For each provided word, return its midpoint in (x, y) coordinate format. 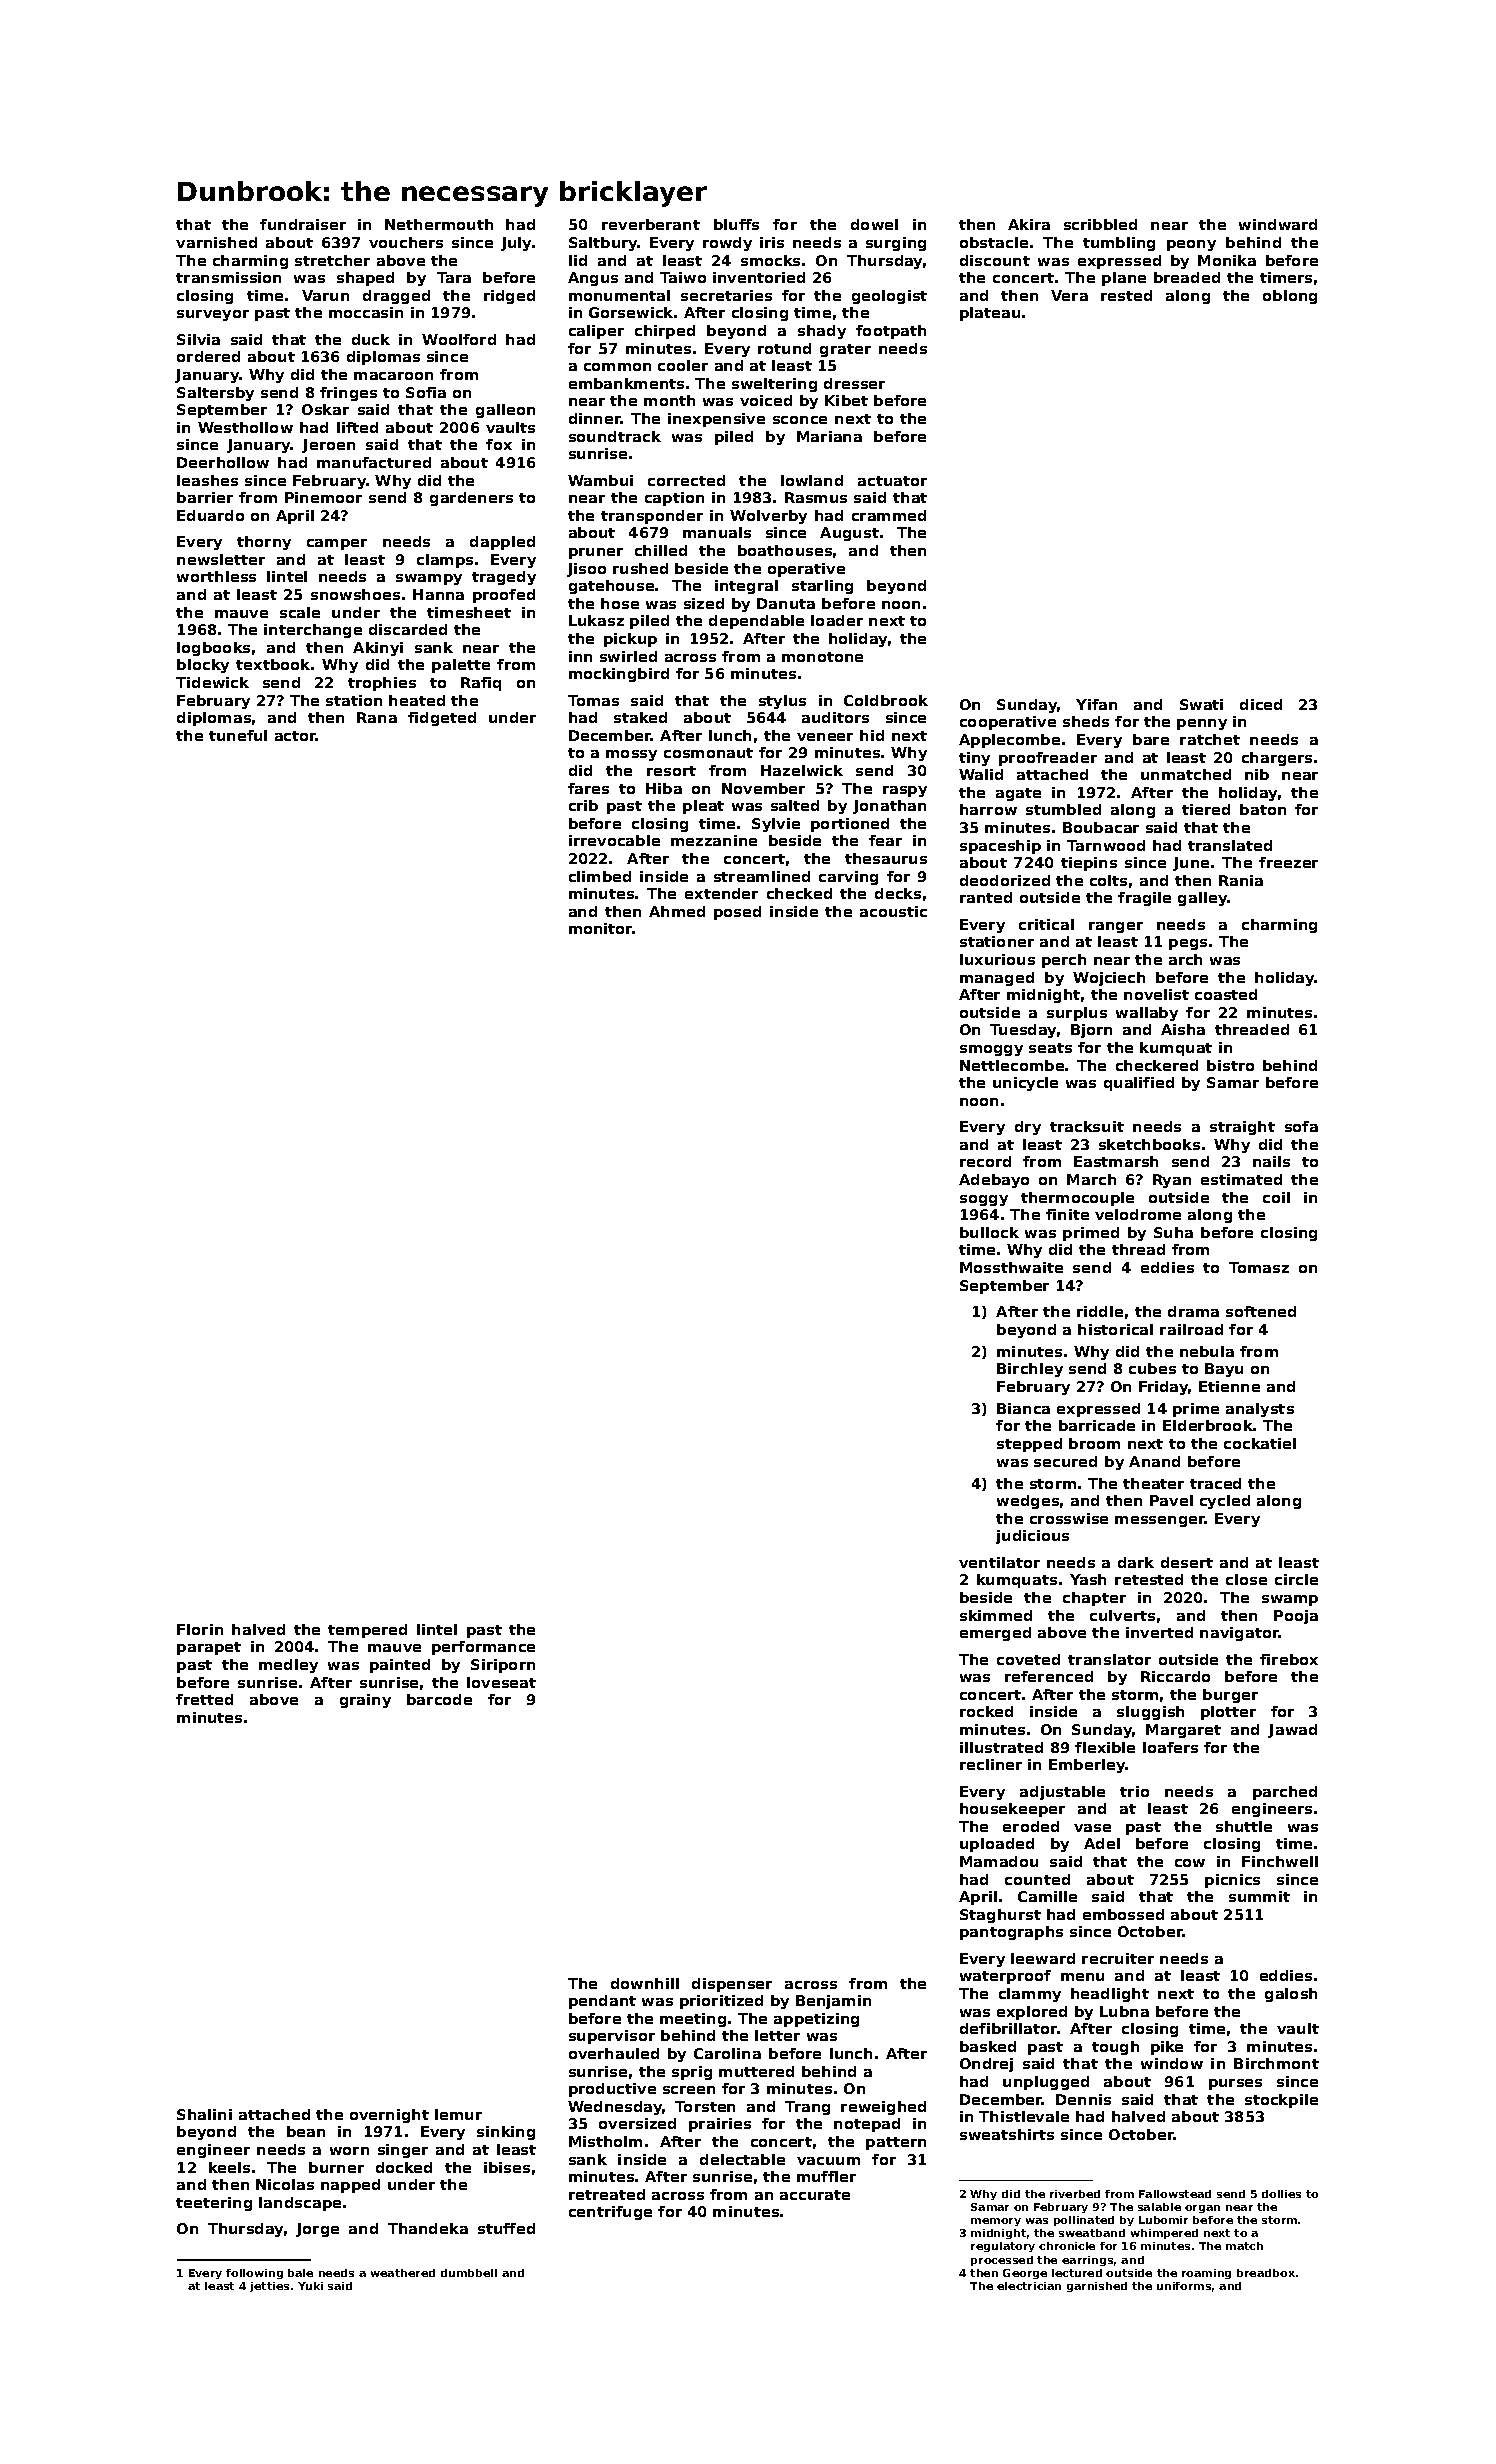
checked (799, 893)
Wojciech (1109, 979)
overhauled (614, 2053)
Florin (200, 1629)
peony (1191, 245)
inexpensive (716, 420)
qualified (1139, 1084)
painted (400, 1666)
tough (1115, 2048)
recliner (991, 1764)
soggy (984, 1200)
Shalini (204, 2114)
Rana (377, 717)
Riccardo (1175, 1676)
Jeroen (328, 446)
